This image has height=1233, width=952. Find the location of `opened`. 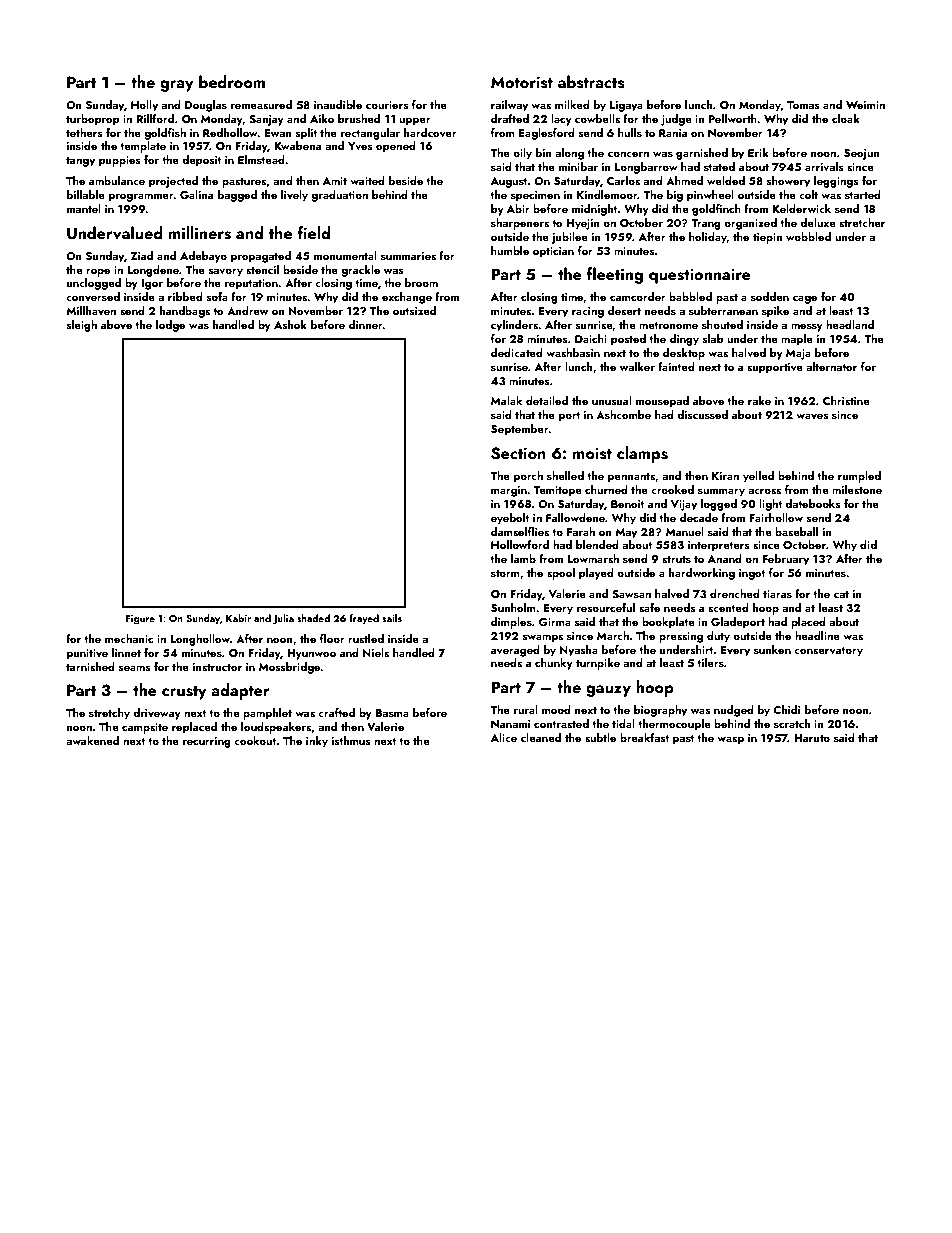

opened is located at coordinates (396, 147).
